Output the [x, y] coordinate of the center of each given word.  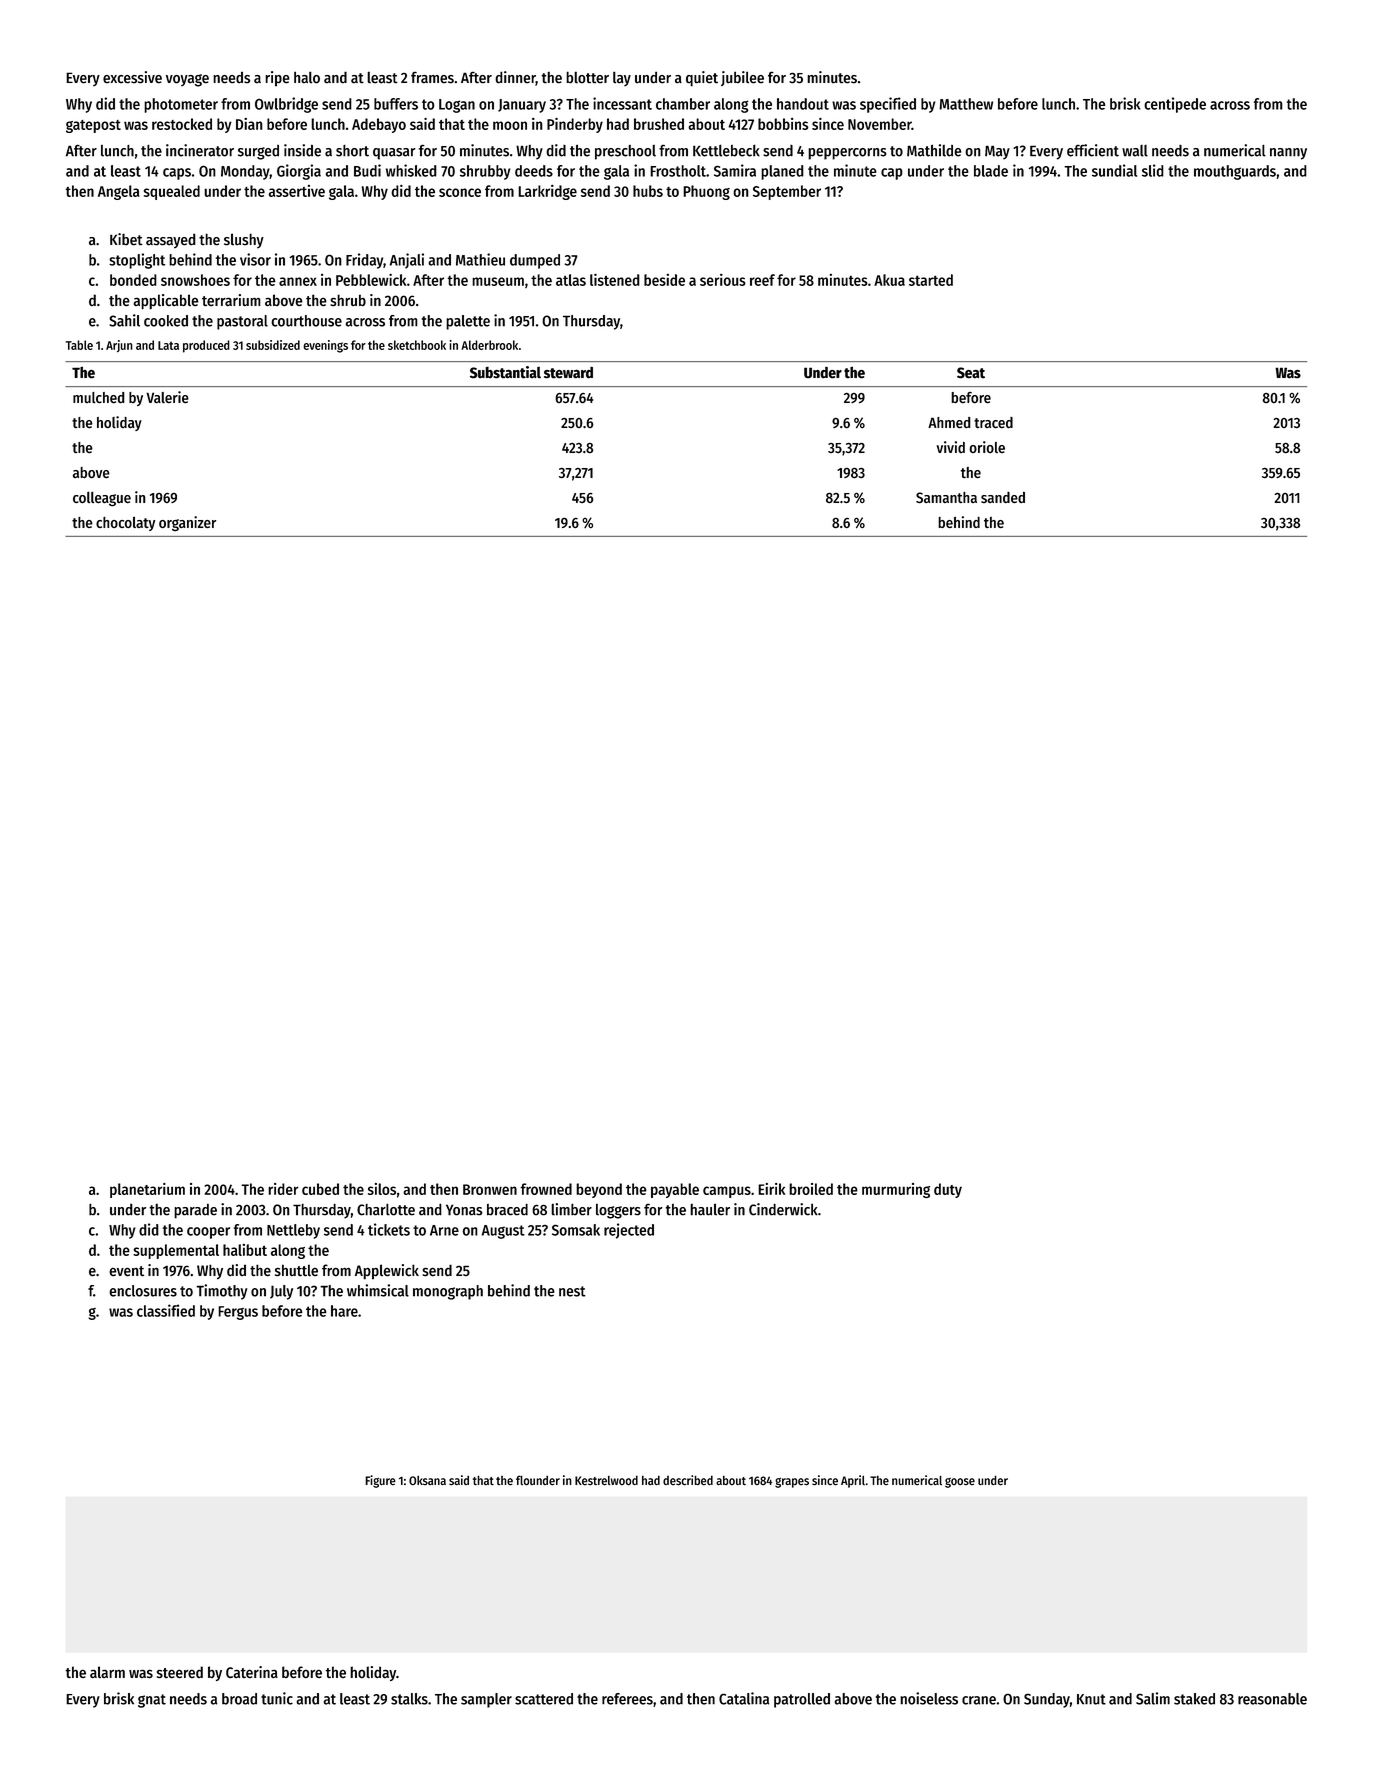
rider [283, 1189]
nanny [1288, 154]
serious [723, 279]
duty [948, 1190]
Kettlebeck [726, 150]
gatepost [93, 126]
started [931, 280]
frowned [546, 1189]
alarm [107, 1672]
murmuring [896, 1190]
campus [727, 1192]
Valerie [167, 397]
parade [195, 1211]
